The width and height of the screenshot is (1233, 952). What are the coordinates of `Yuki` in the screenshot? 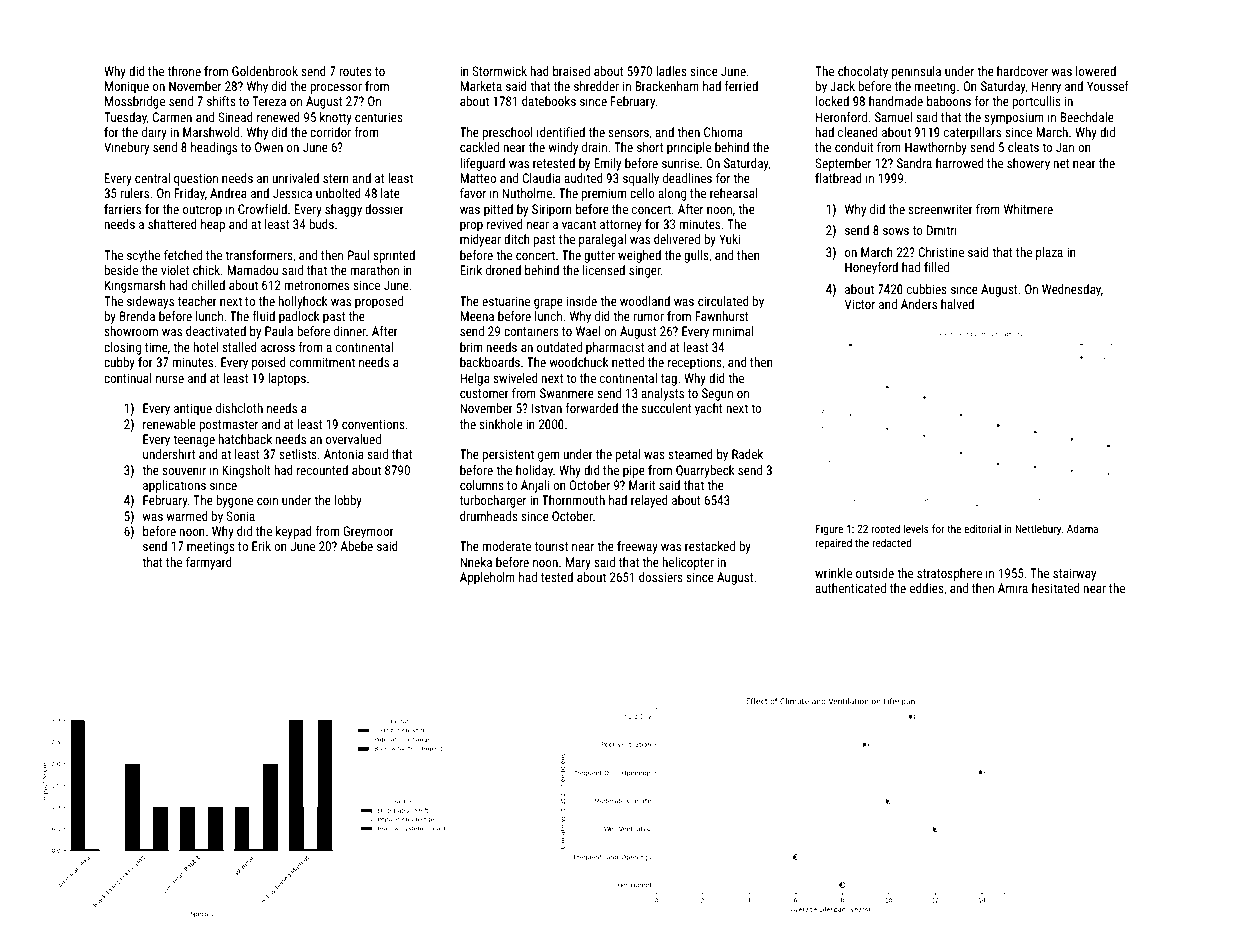 It's located at (729, 239).
